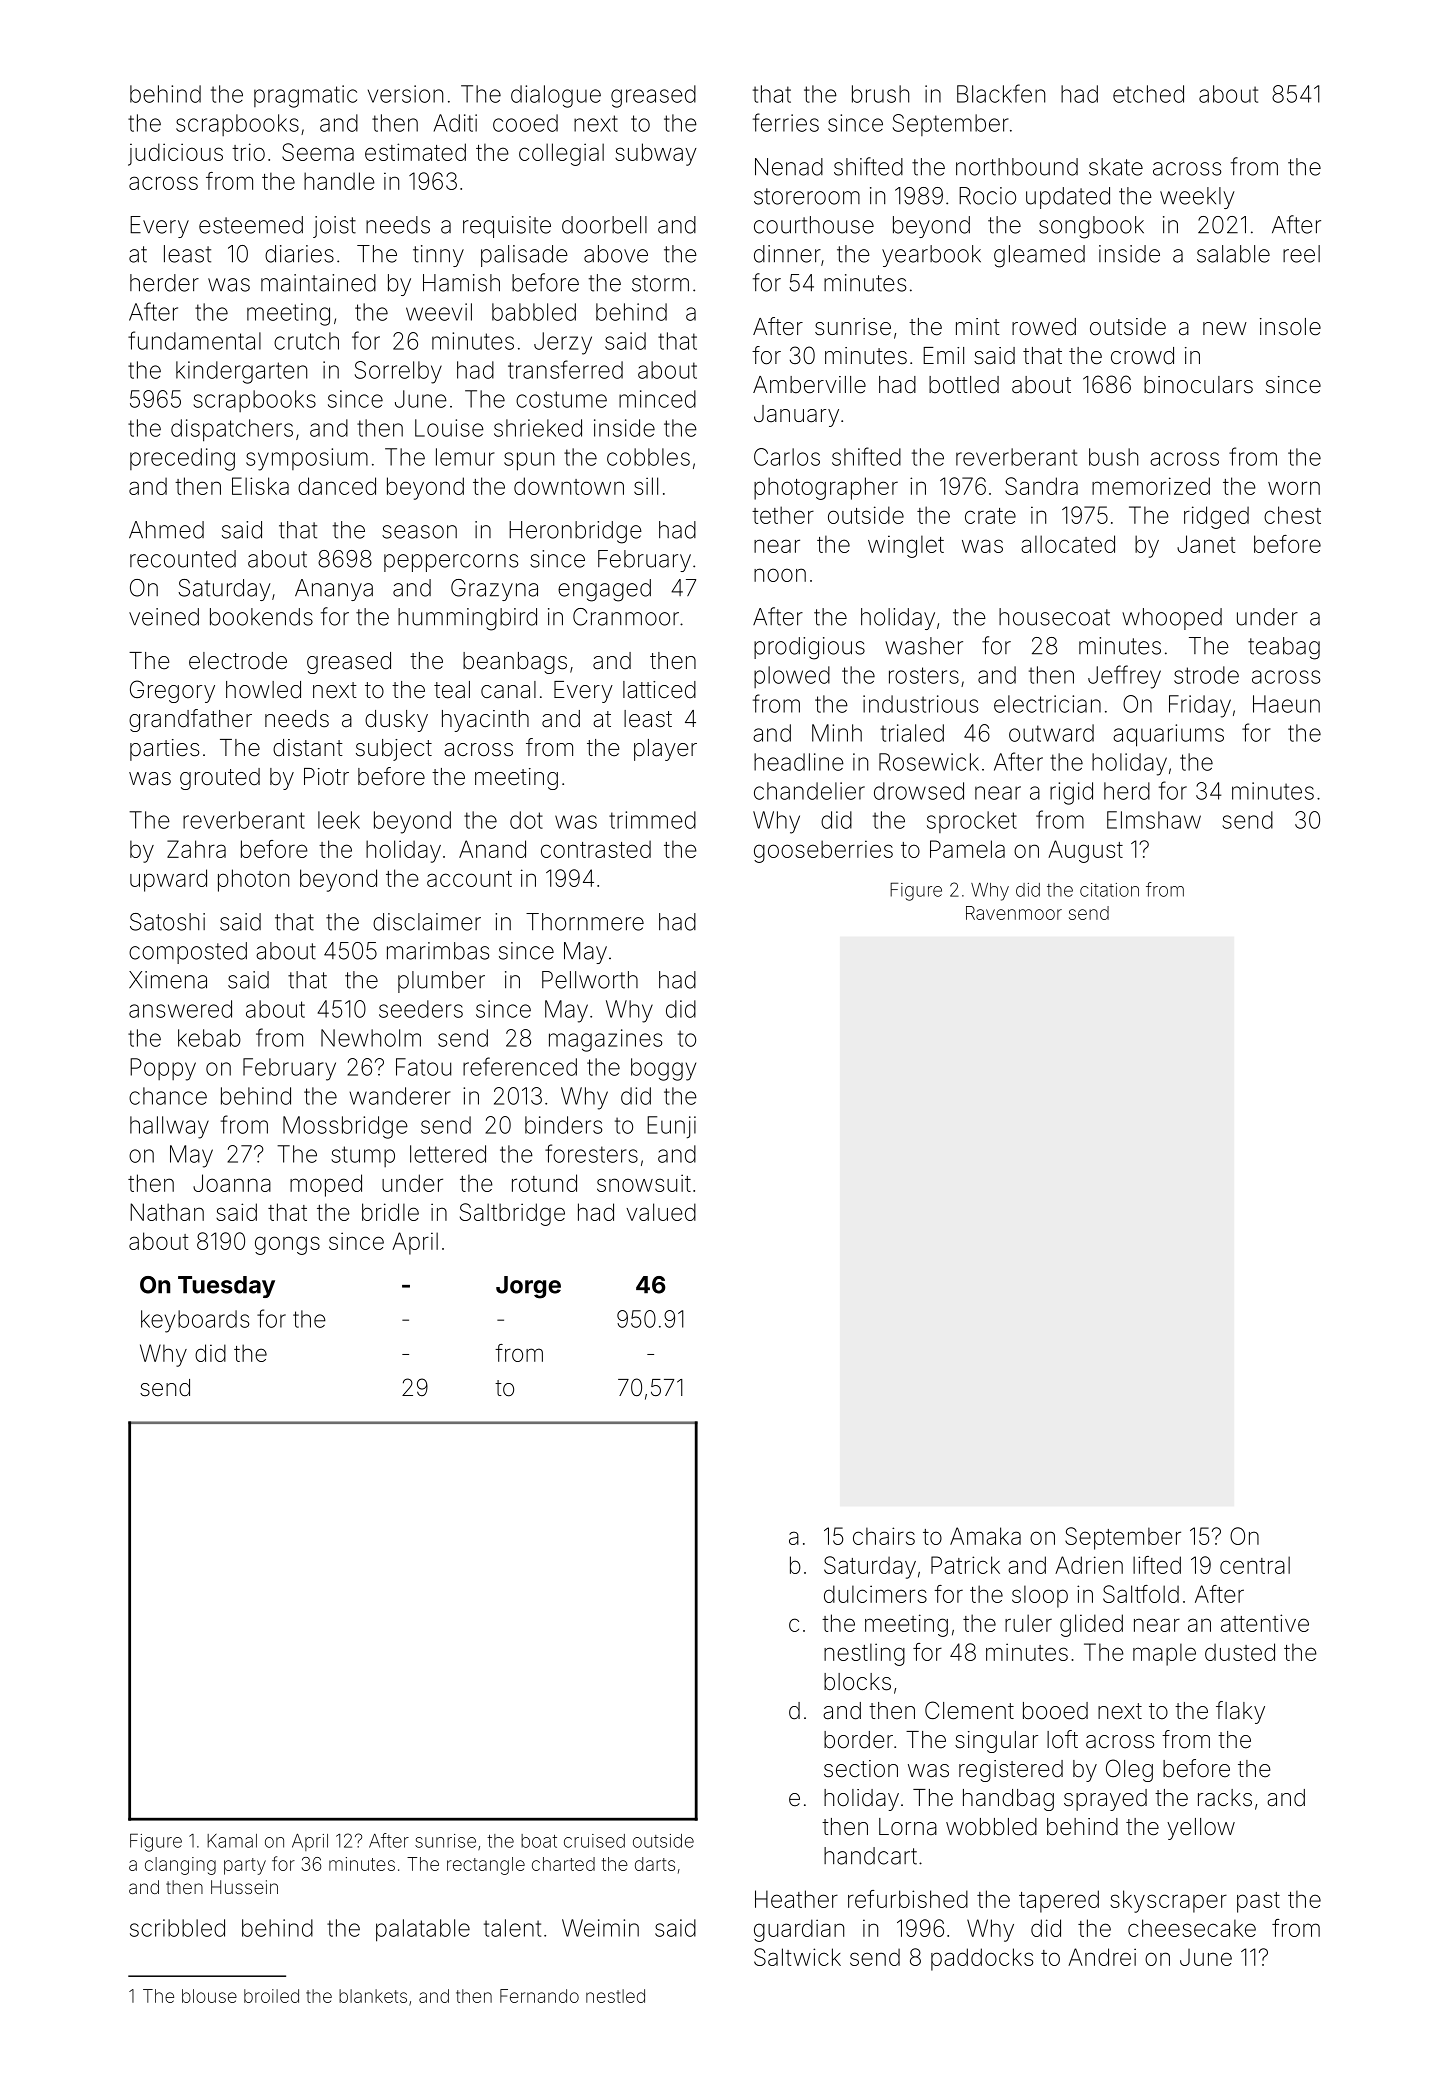 This screenshot has height=2100, width=1450. I want to click on Blackfen, so click(1001, 93).
